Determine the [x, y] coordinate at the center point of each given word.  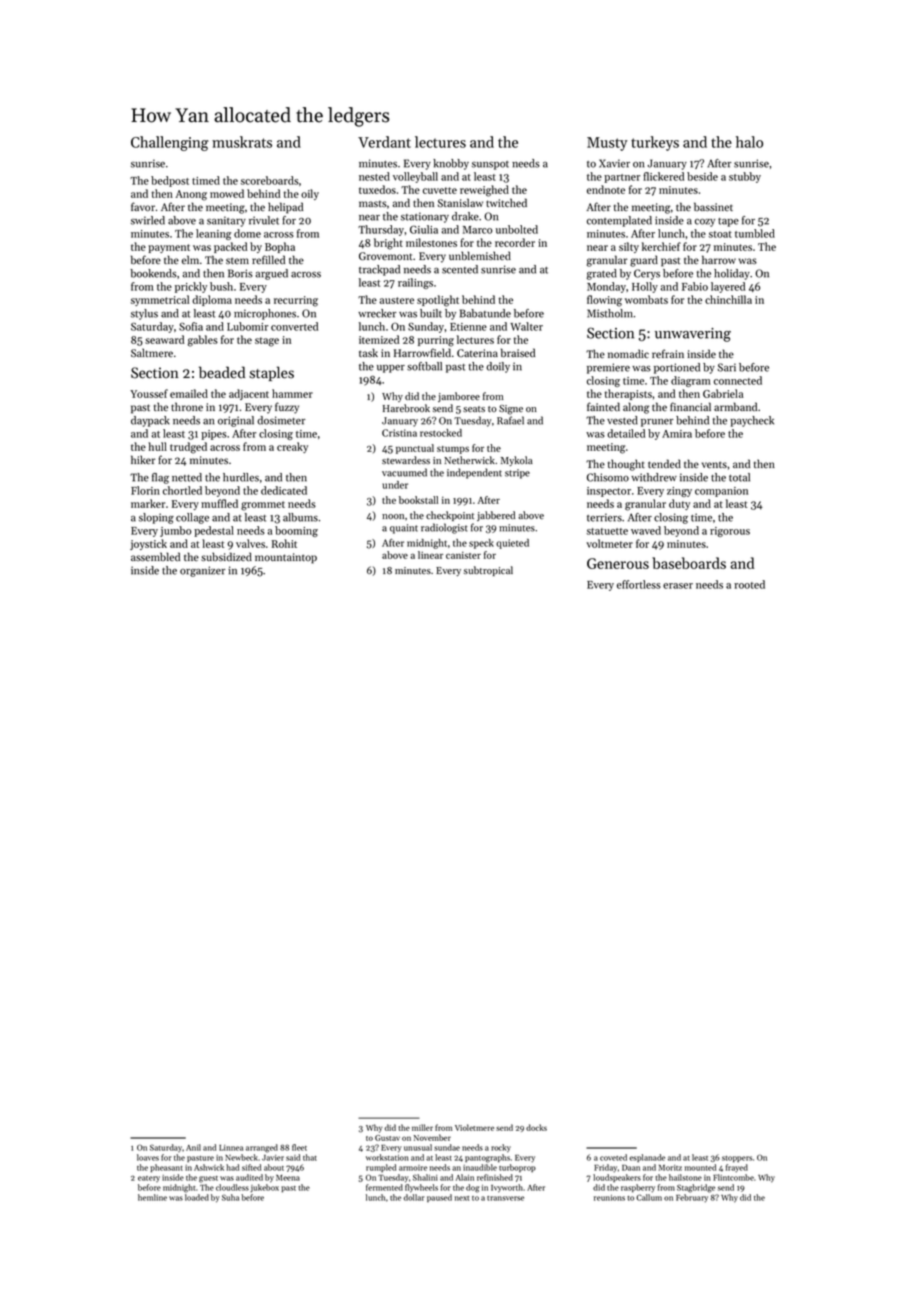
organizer [203, 571]
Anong [191, 195]
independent [474, 473]
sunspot [490, 165]
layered [728, 287]
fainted [603, 406]
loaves [148, 1157]
